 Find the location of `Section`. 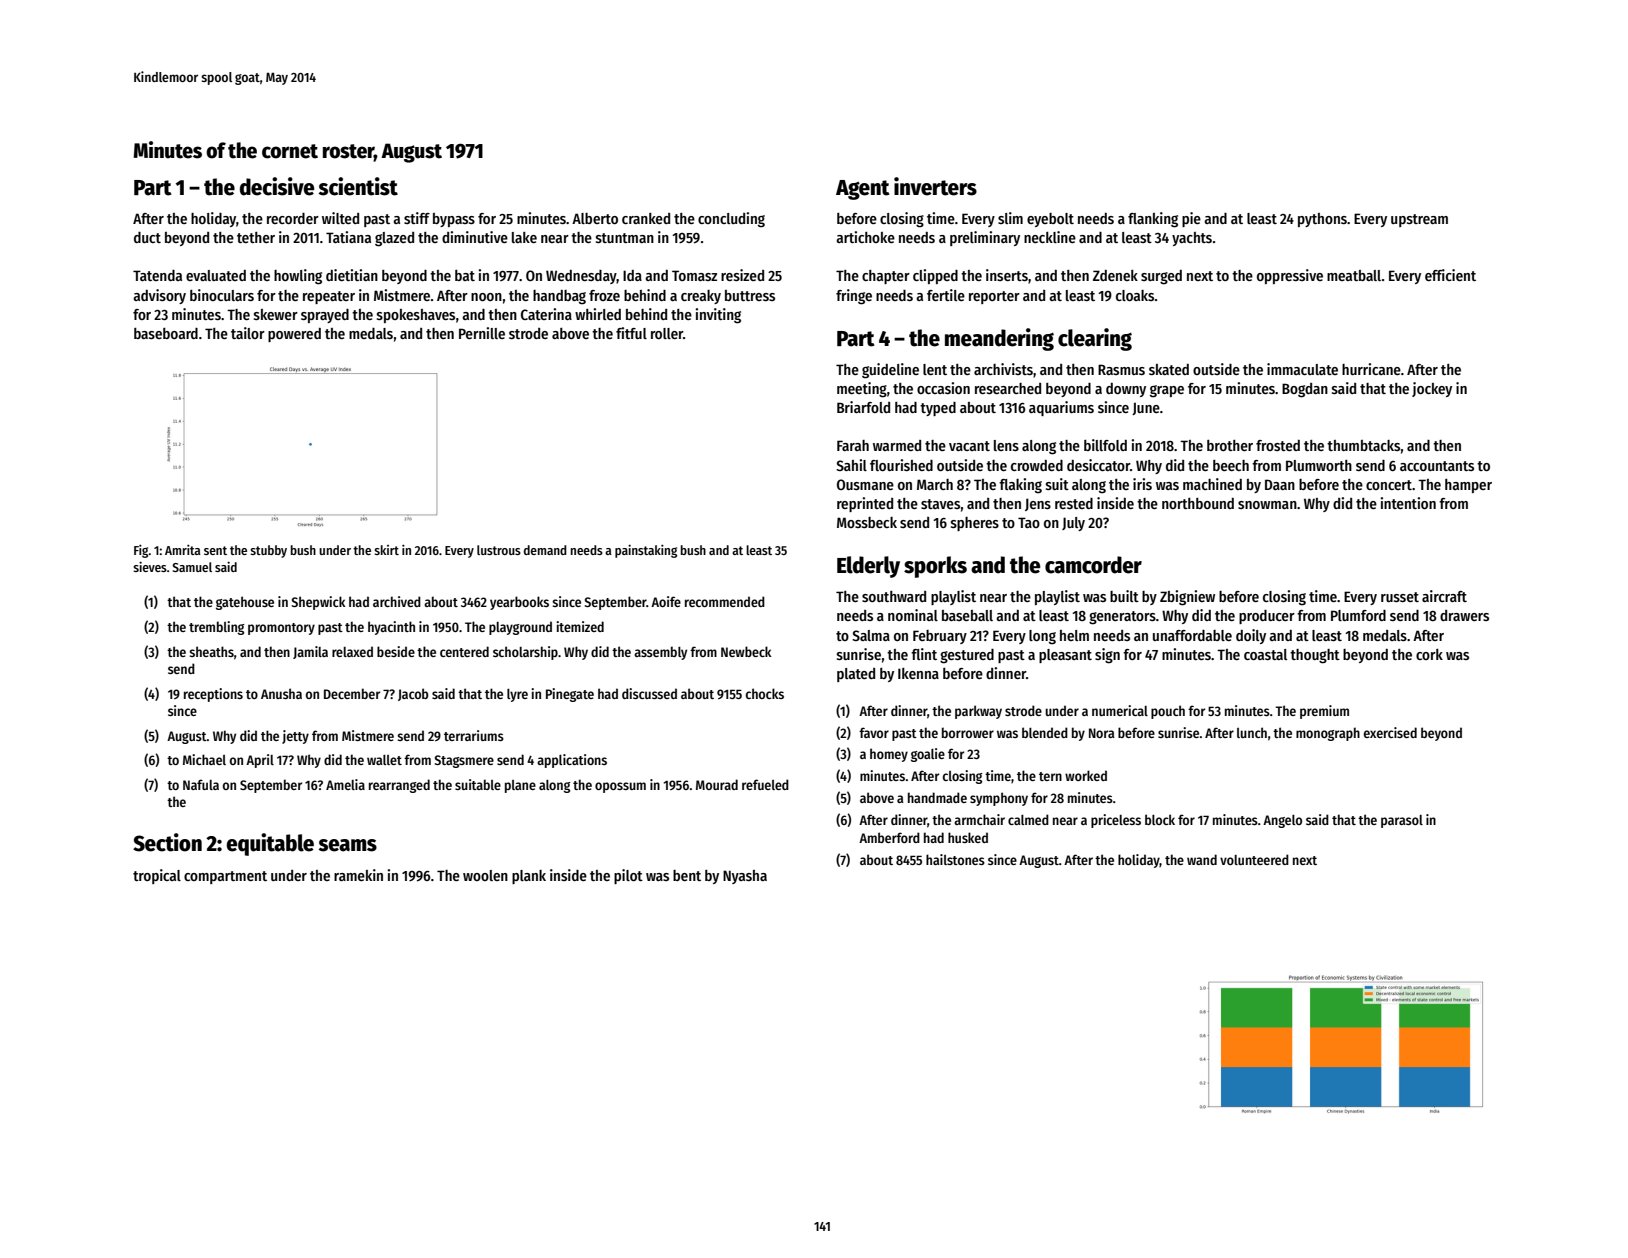

Section is located at coordinates (167, 842).
